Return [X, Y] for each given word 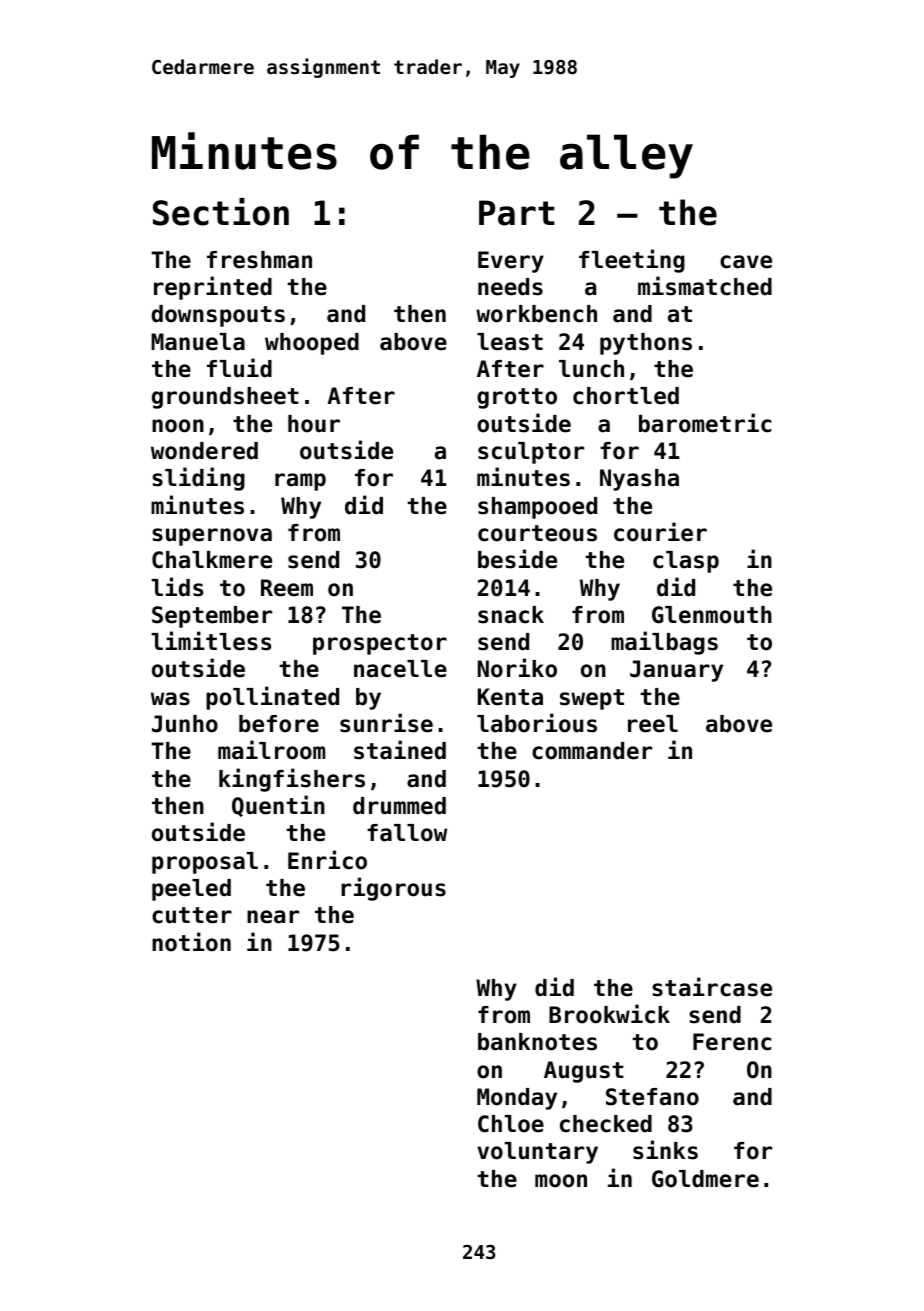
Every [511, 262]
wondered [204, 451]
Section [221, 212]
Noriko [517, 668]
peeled [191, 890]
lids [177, 587]
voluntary [537, 1153]
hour [314, 424]
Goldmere [705, 1179]
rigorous [393, 889]
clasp [686, 562]
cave [746, 262]
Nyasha [639, 480]
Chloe [511, 1124]
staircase [712, 987]
